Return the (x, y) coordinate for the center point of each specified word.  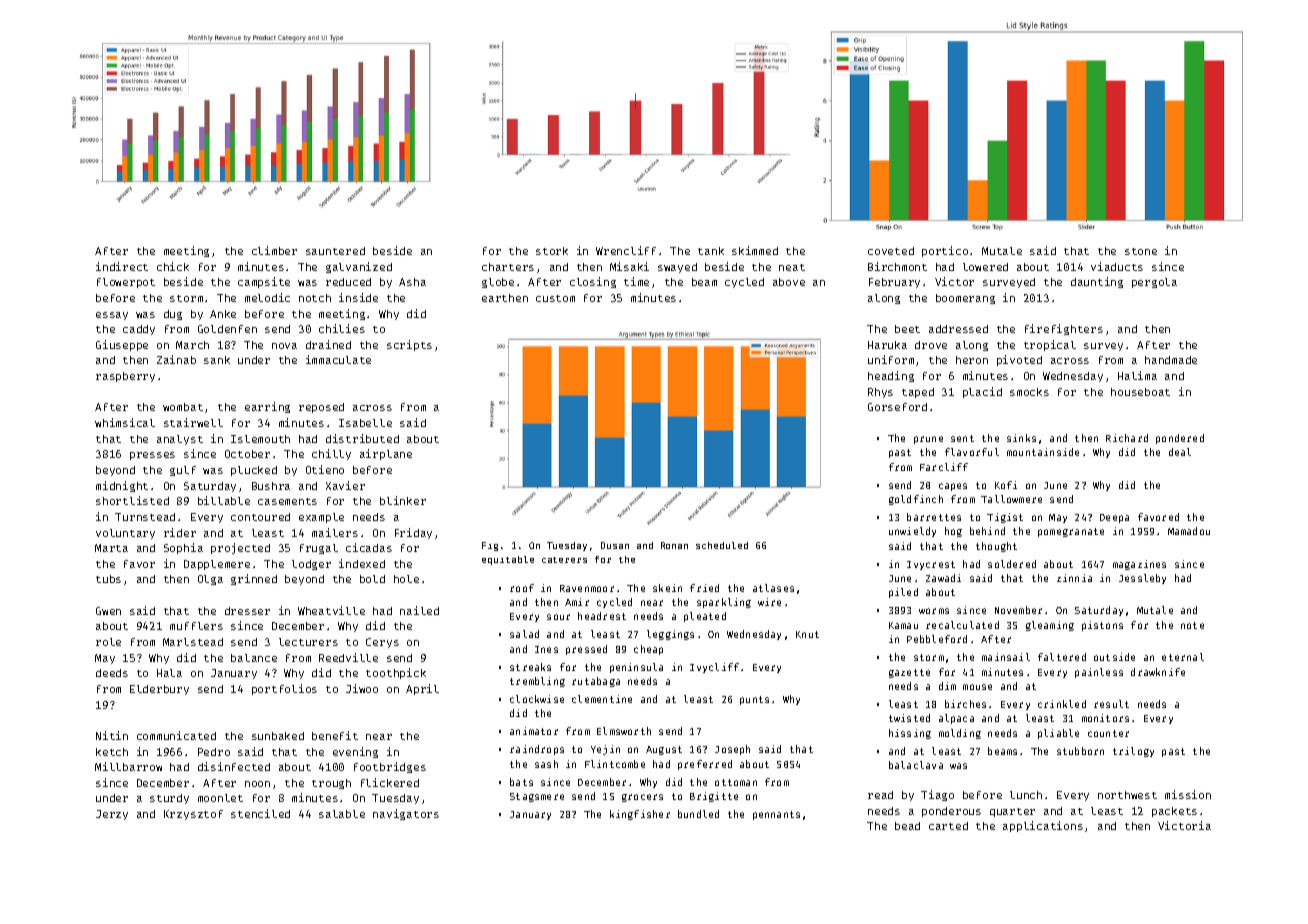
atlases (773, 588)
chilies (342, 328)
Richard (1127, 438)
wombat (183, 407)
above (789, 282)
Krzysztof (193, 815)
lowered (985, 267)
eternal (1183, 657)
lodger (311, 565)
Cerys (382, 643)
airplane (386, 454)
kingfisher (640, 815)
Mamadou (1189, 531)
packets (1174, 812)
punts (754, 700)
